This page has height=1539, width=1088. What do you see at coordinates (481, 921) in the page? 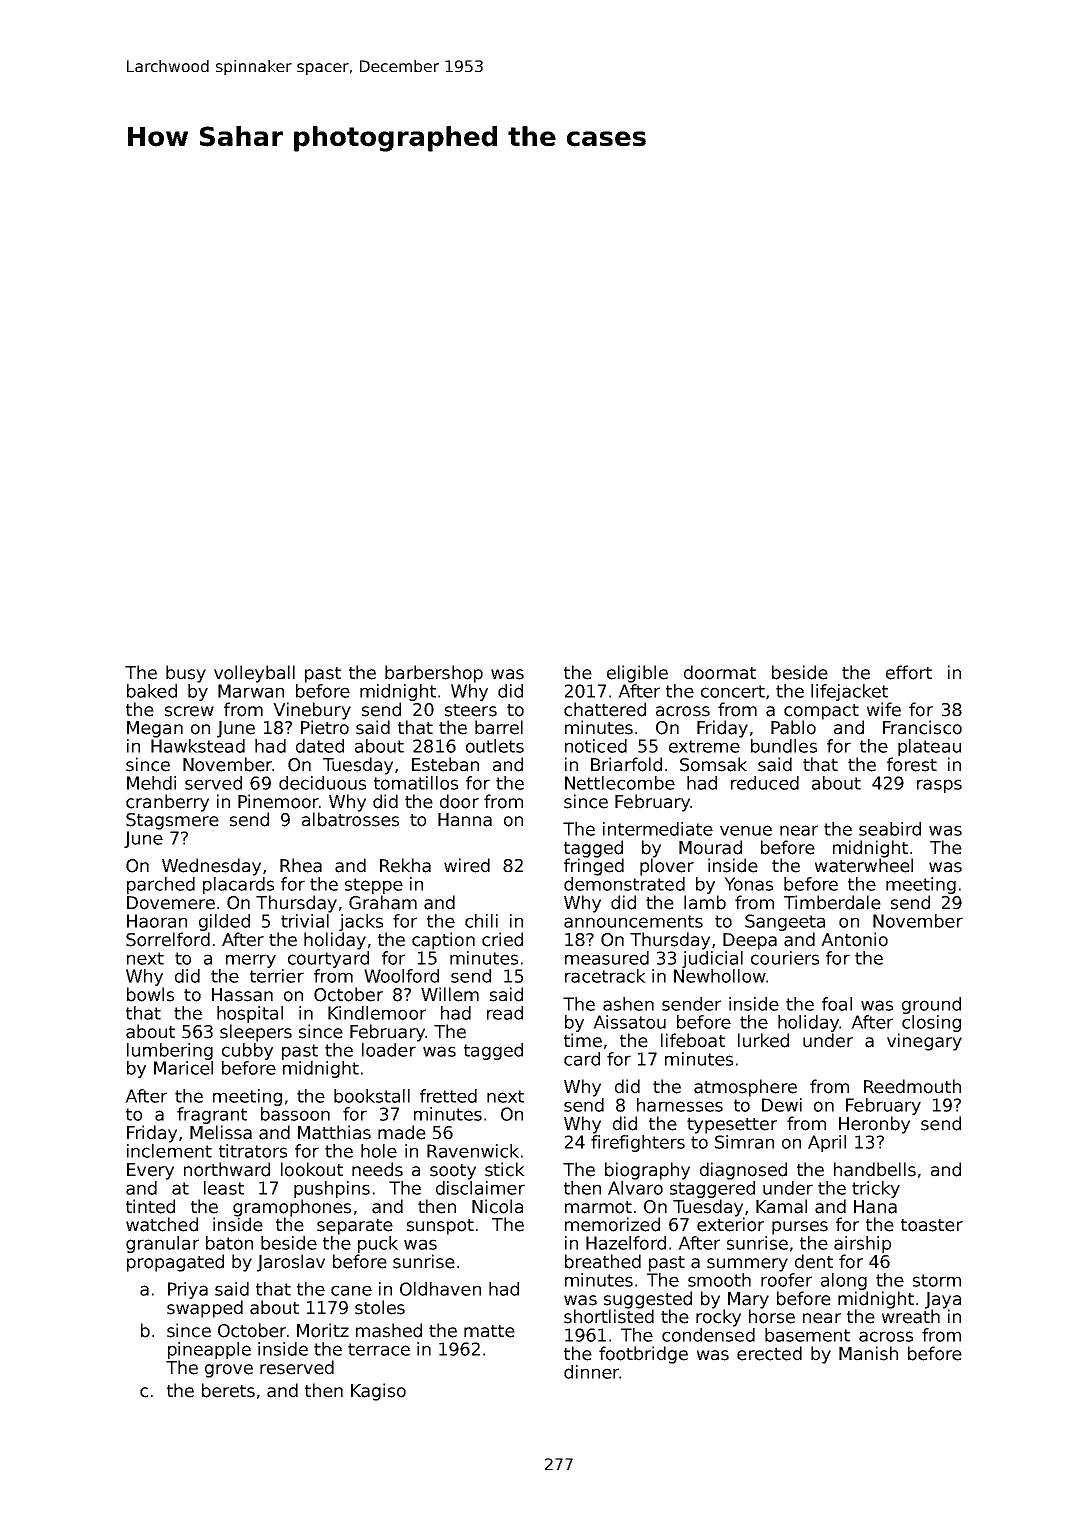
I see `chili` at bounding box center [481, 921].
